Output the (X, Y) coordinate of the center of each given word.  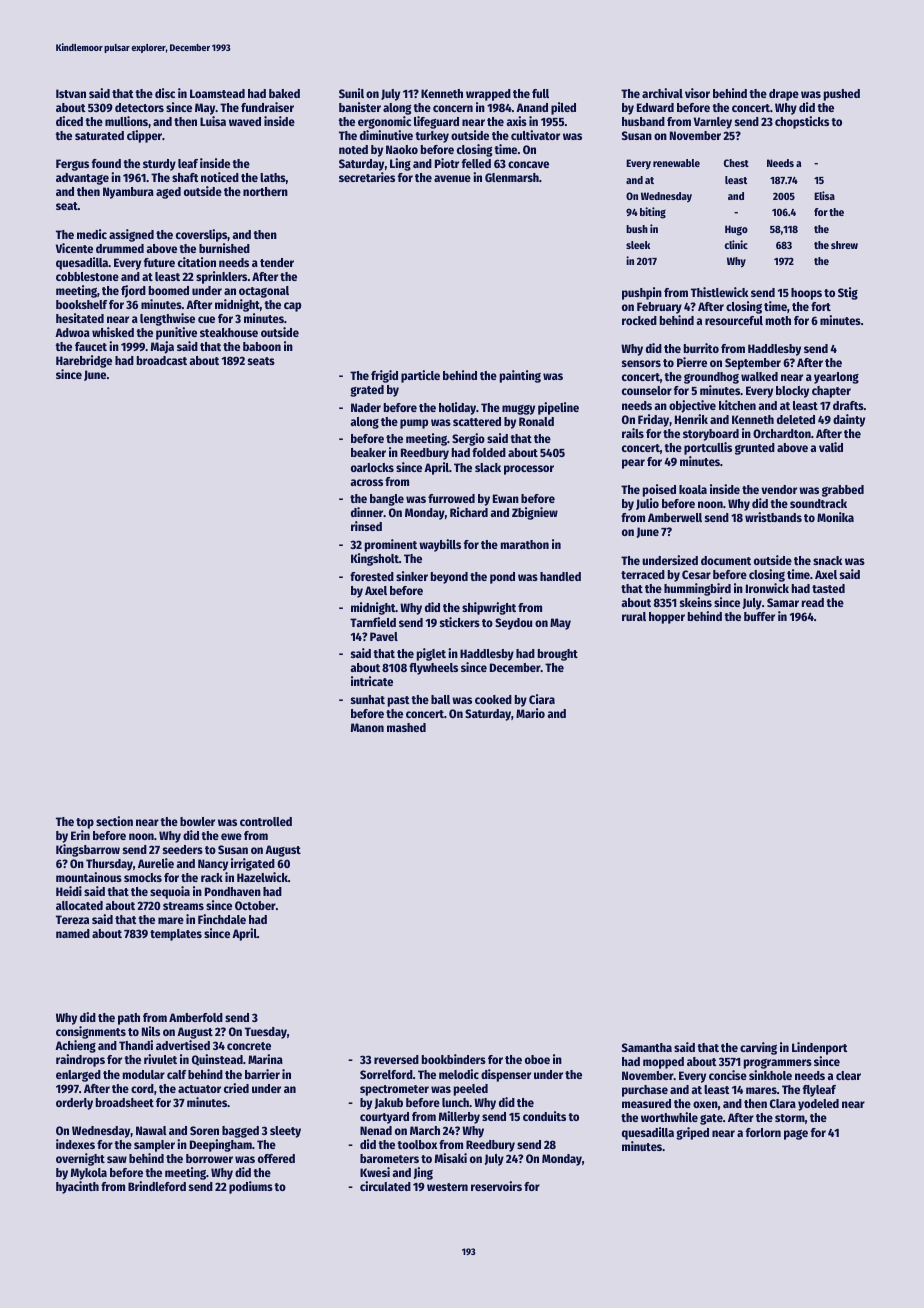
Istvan (71, 93)
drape (784, 95)
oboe (537, 1059)
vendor (779, 489)
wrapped (488, 95)
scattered (477, 421)
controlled (266, 821)
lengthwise (167, 319)
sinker (412, 576)
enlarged (78, 1076)
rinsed (366, 526)
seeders (183, 849)
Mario (530, 713)
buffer (759, 616)
